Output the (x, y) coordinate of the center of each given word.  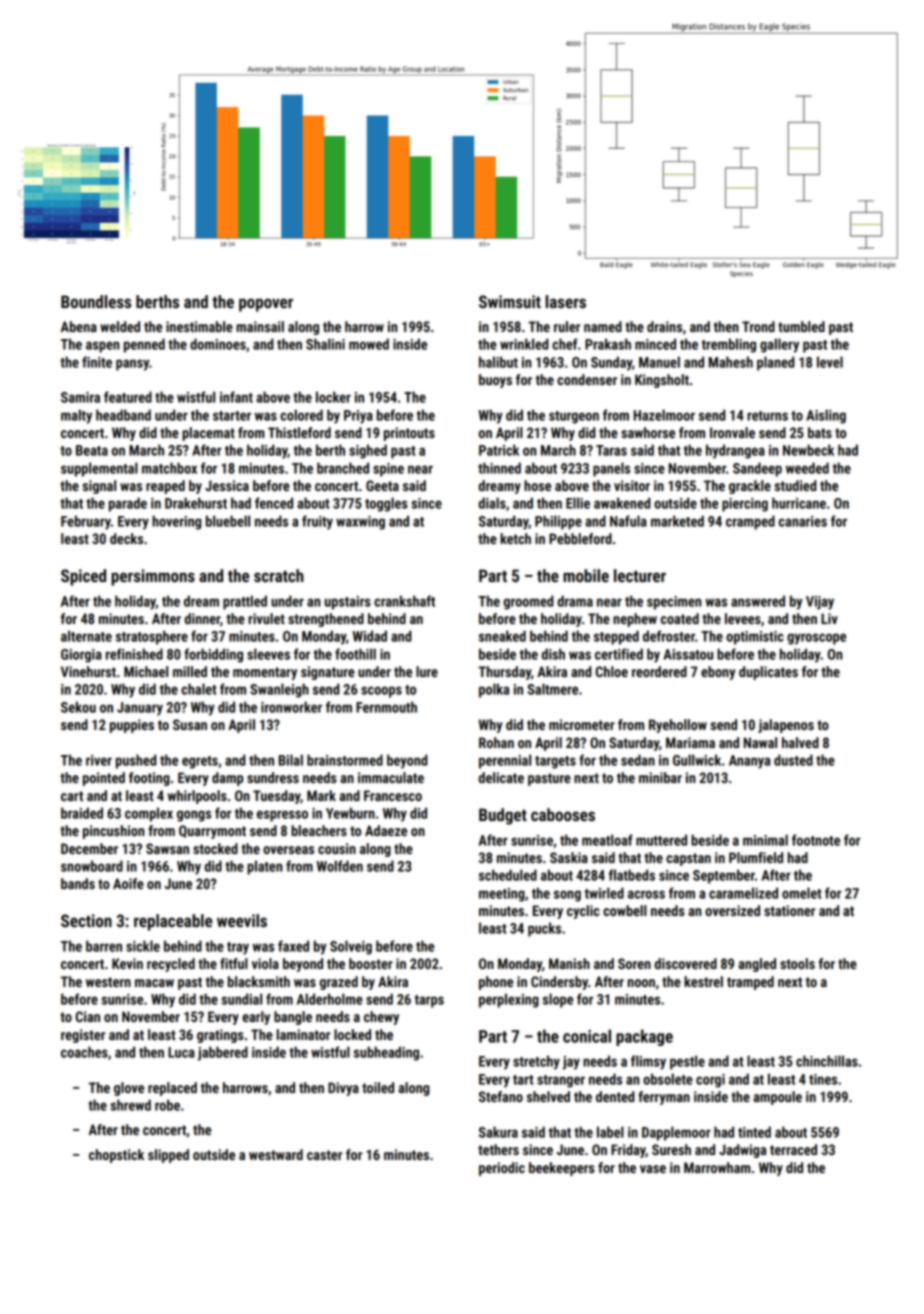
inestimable (199, 326)
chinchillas (827, 1061)
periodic (502, 1169)
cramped (750, 522)
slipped (168, 1156)
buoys (495, 381)
